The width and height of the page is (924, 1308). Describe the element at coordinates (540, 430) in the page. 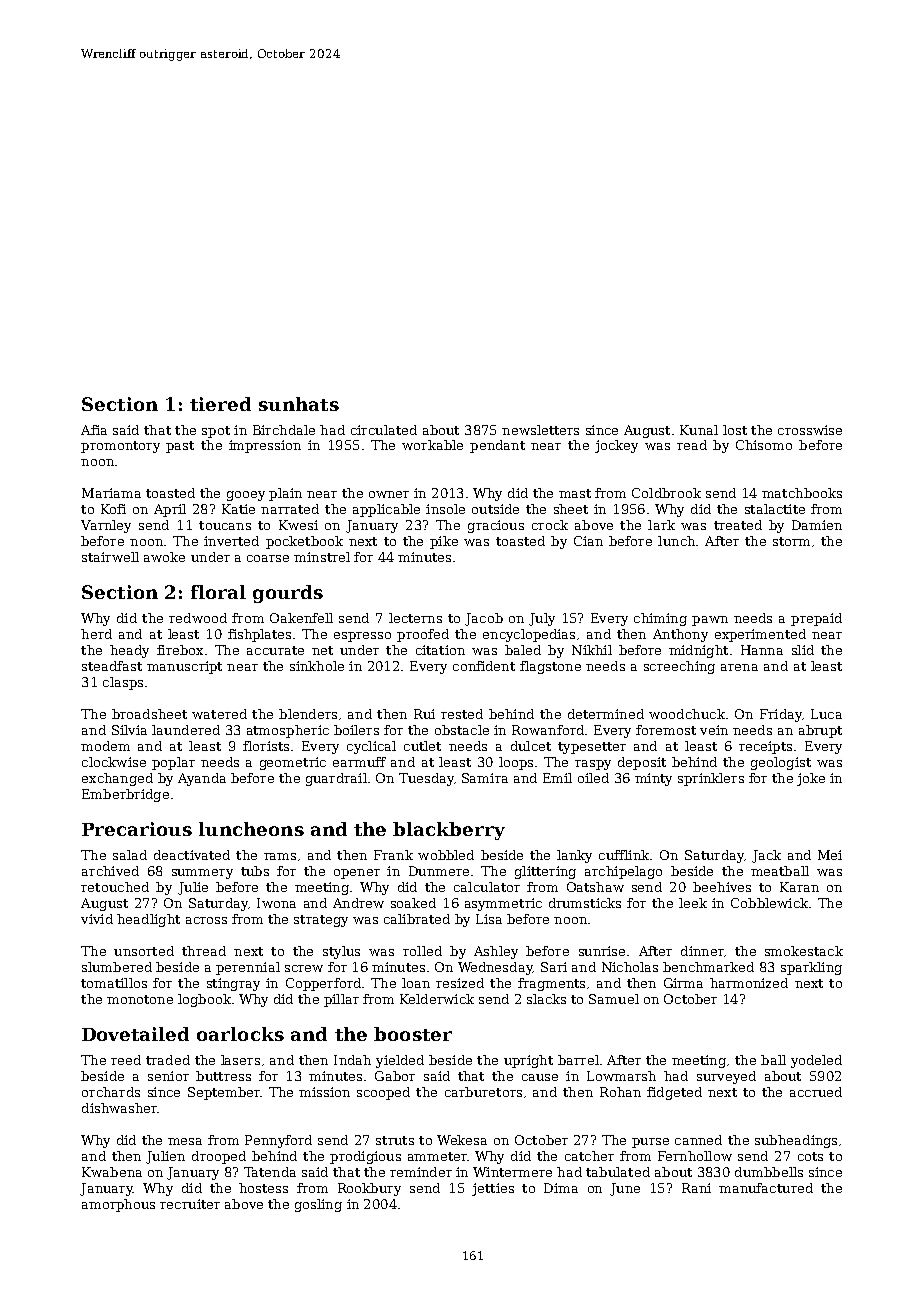

I see `newsletters` at that location.
